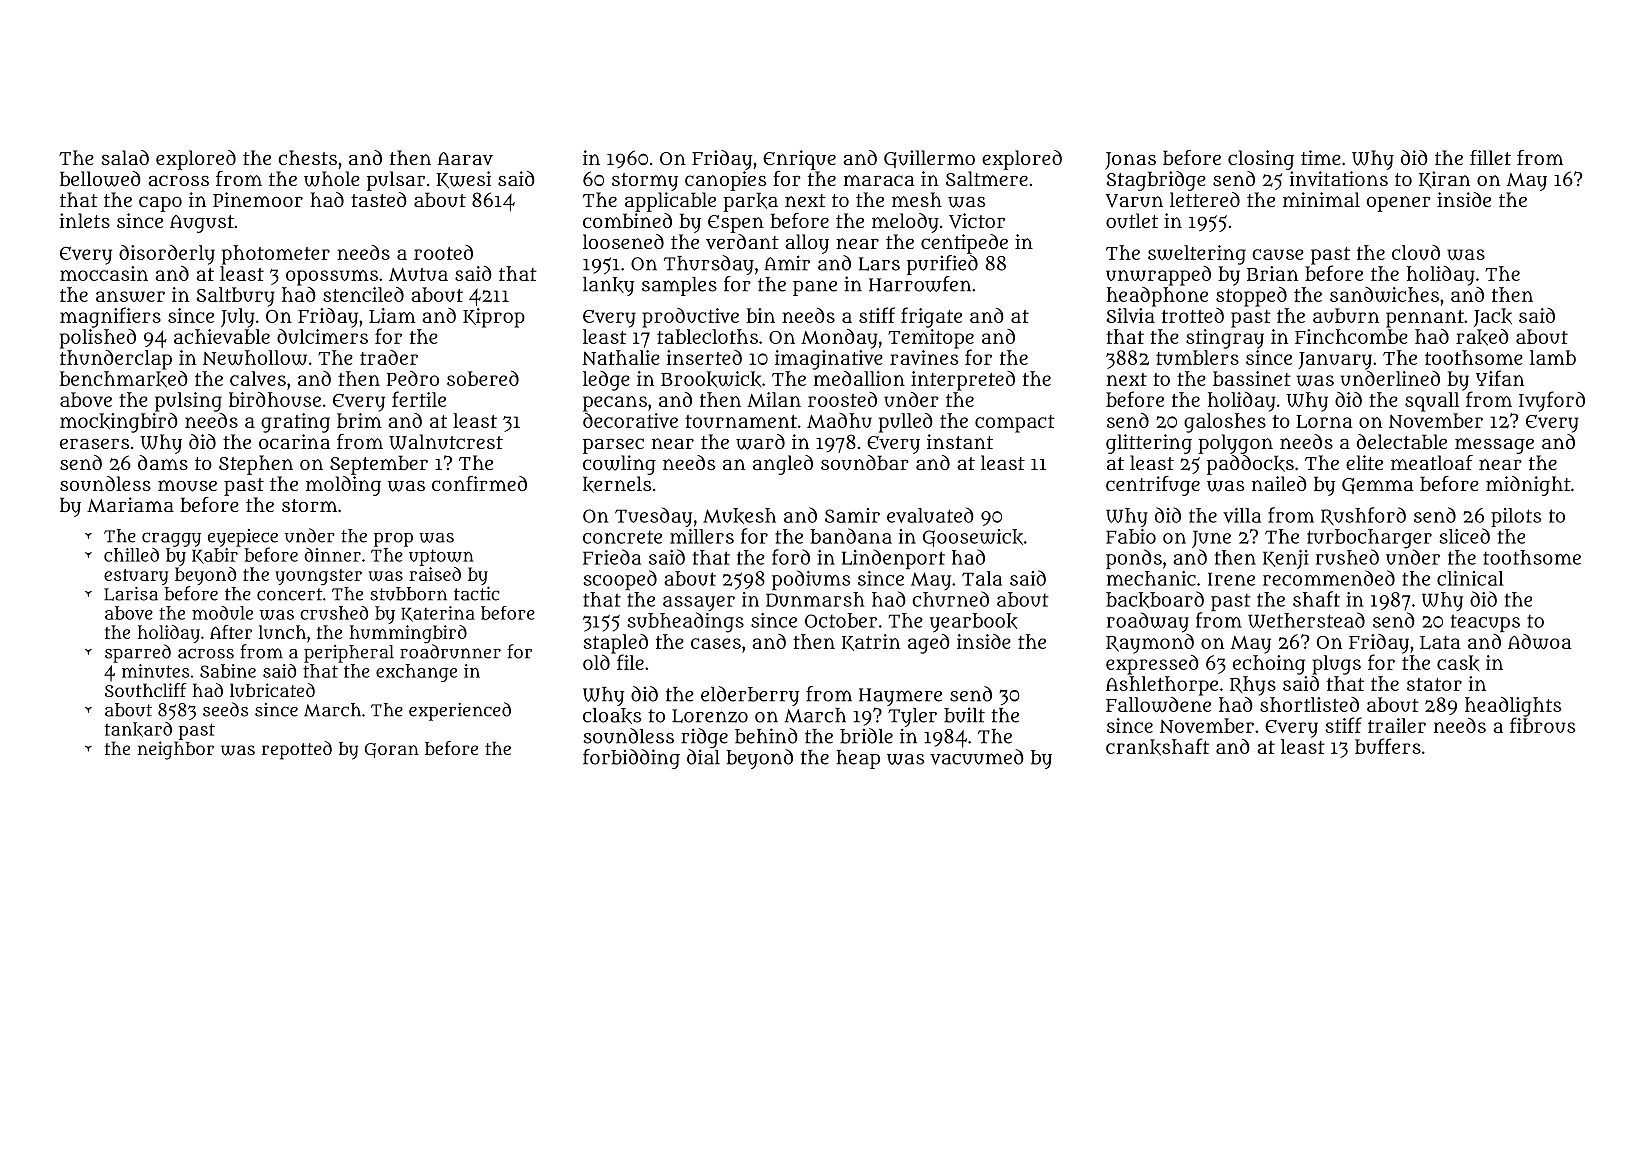 Image resolution: width=1645 pixels, height=1163 pixels. I want to click on centipede, so click(964, 244).
